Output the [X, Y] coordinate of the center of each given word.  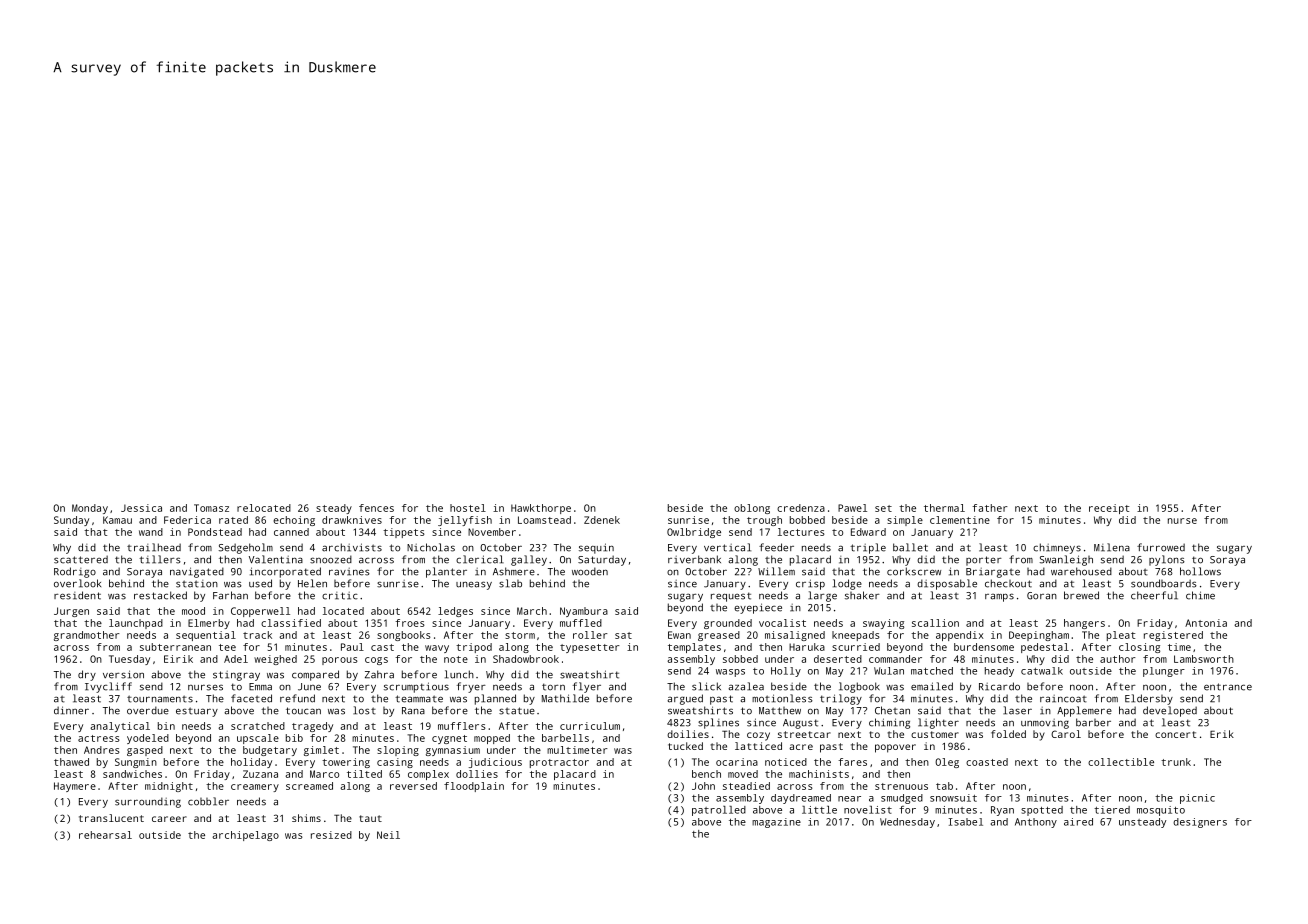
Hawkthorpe [541, 509]
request [731, 597]
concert [1175, 734]
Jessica [141, 508]
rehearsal [105, 835]
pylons [1167, 560]
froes [410, 623]
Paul [352, 647]
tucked [685, 746]
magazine [776, 823]
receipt [1109, 509]
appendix [960, 636]
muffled [581, 623]
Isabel [966, 822]
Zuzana [260, 774]
